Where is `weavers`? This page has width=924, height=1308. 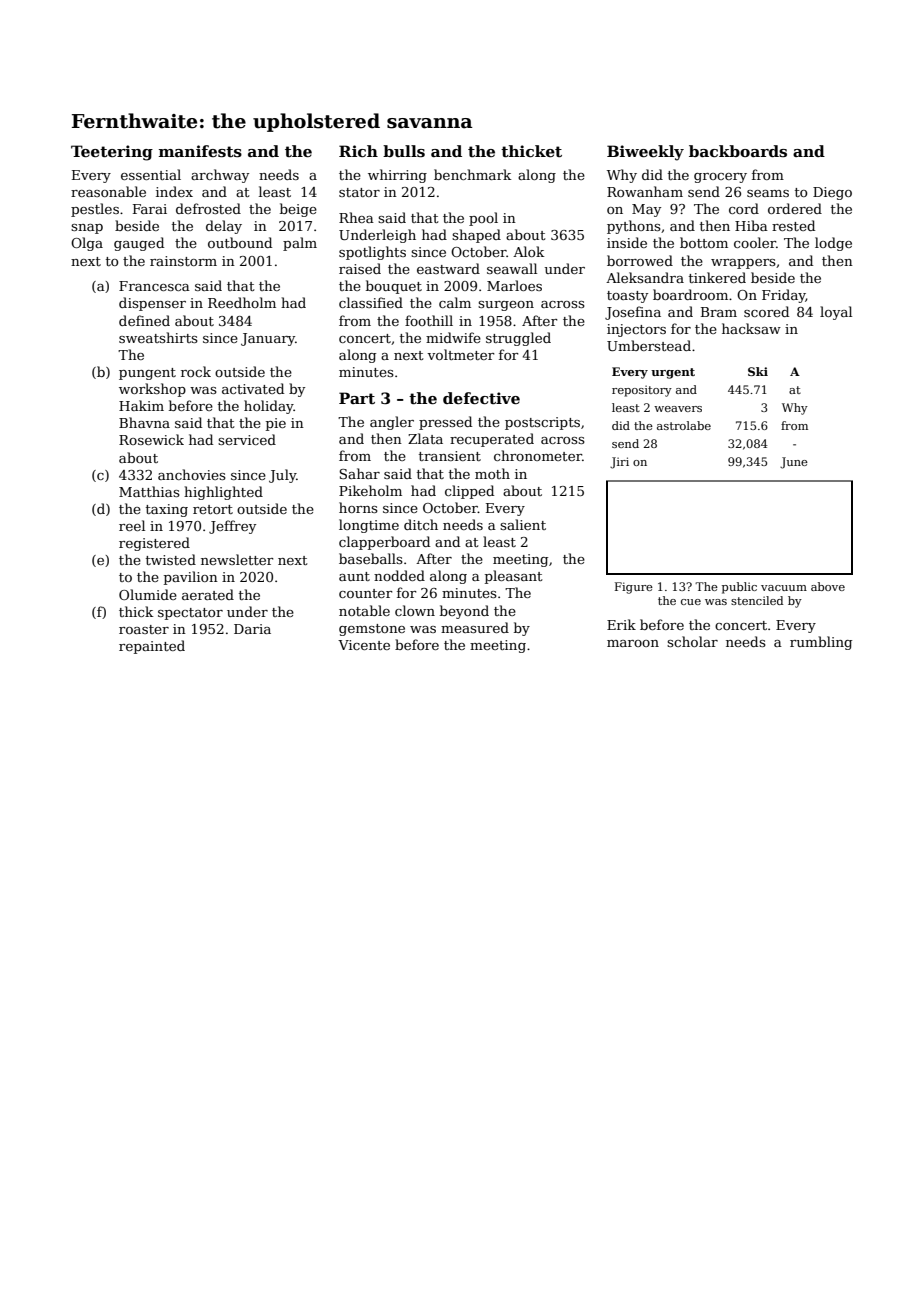
weavers is located at coordinates (678, 409).
